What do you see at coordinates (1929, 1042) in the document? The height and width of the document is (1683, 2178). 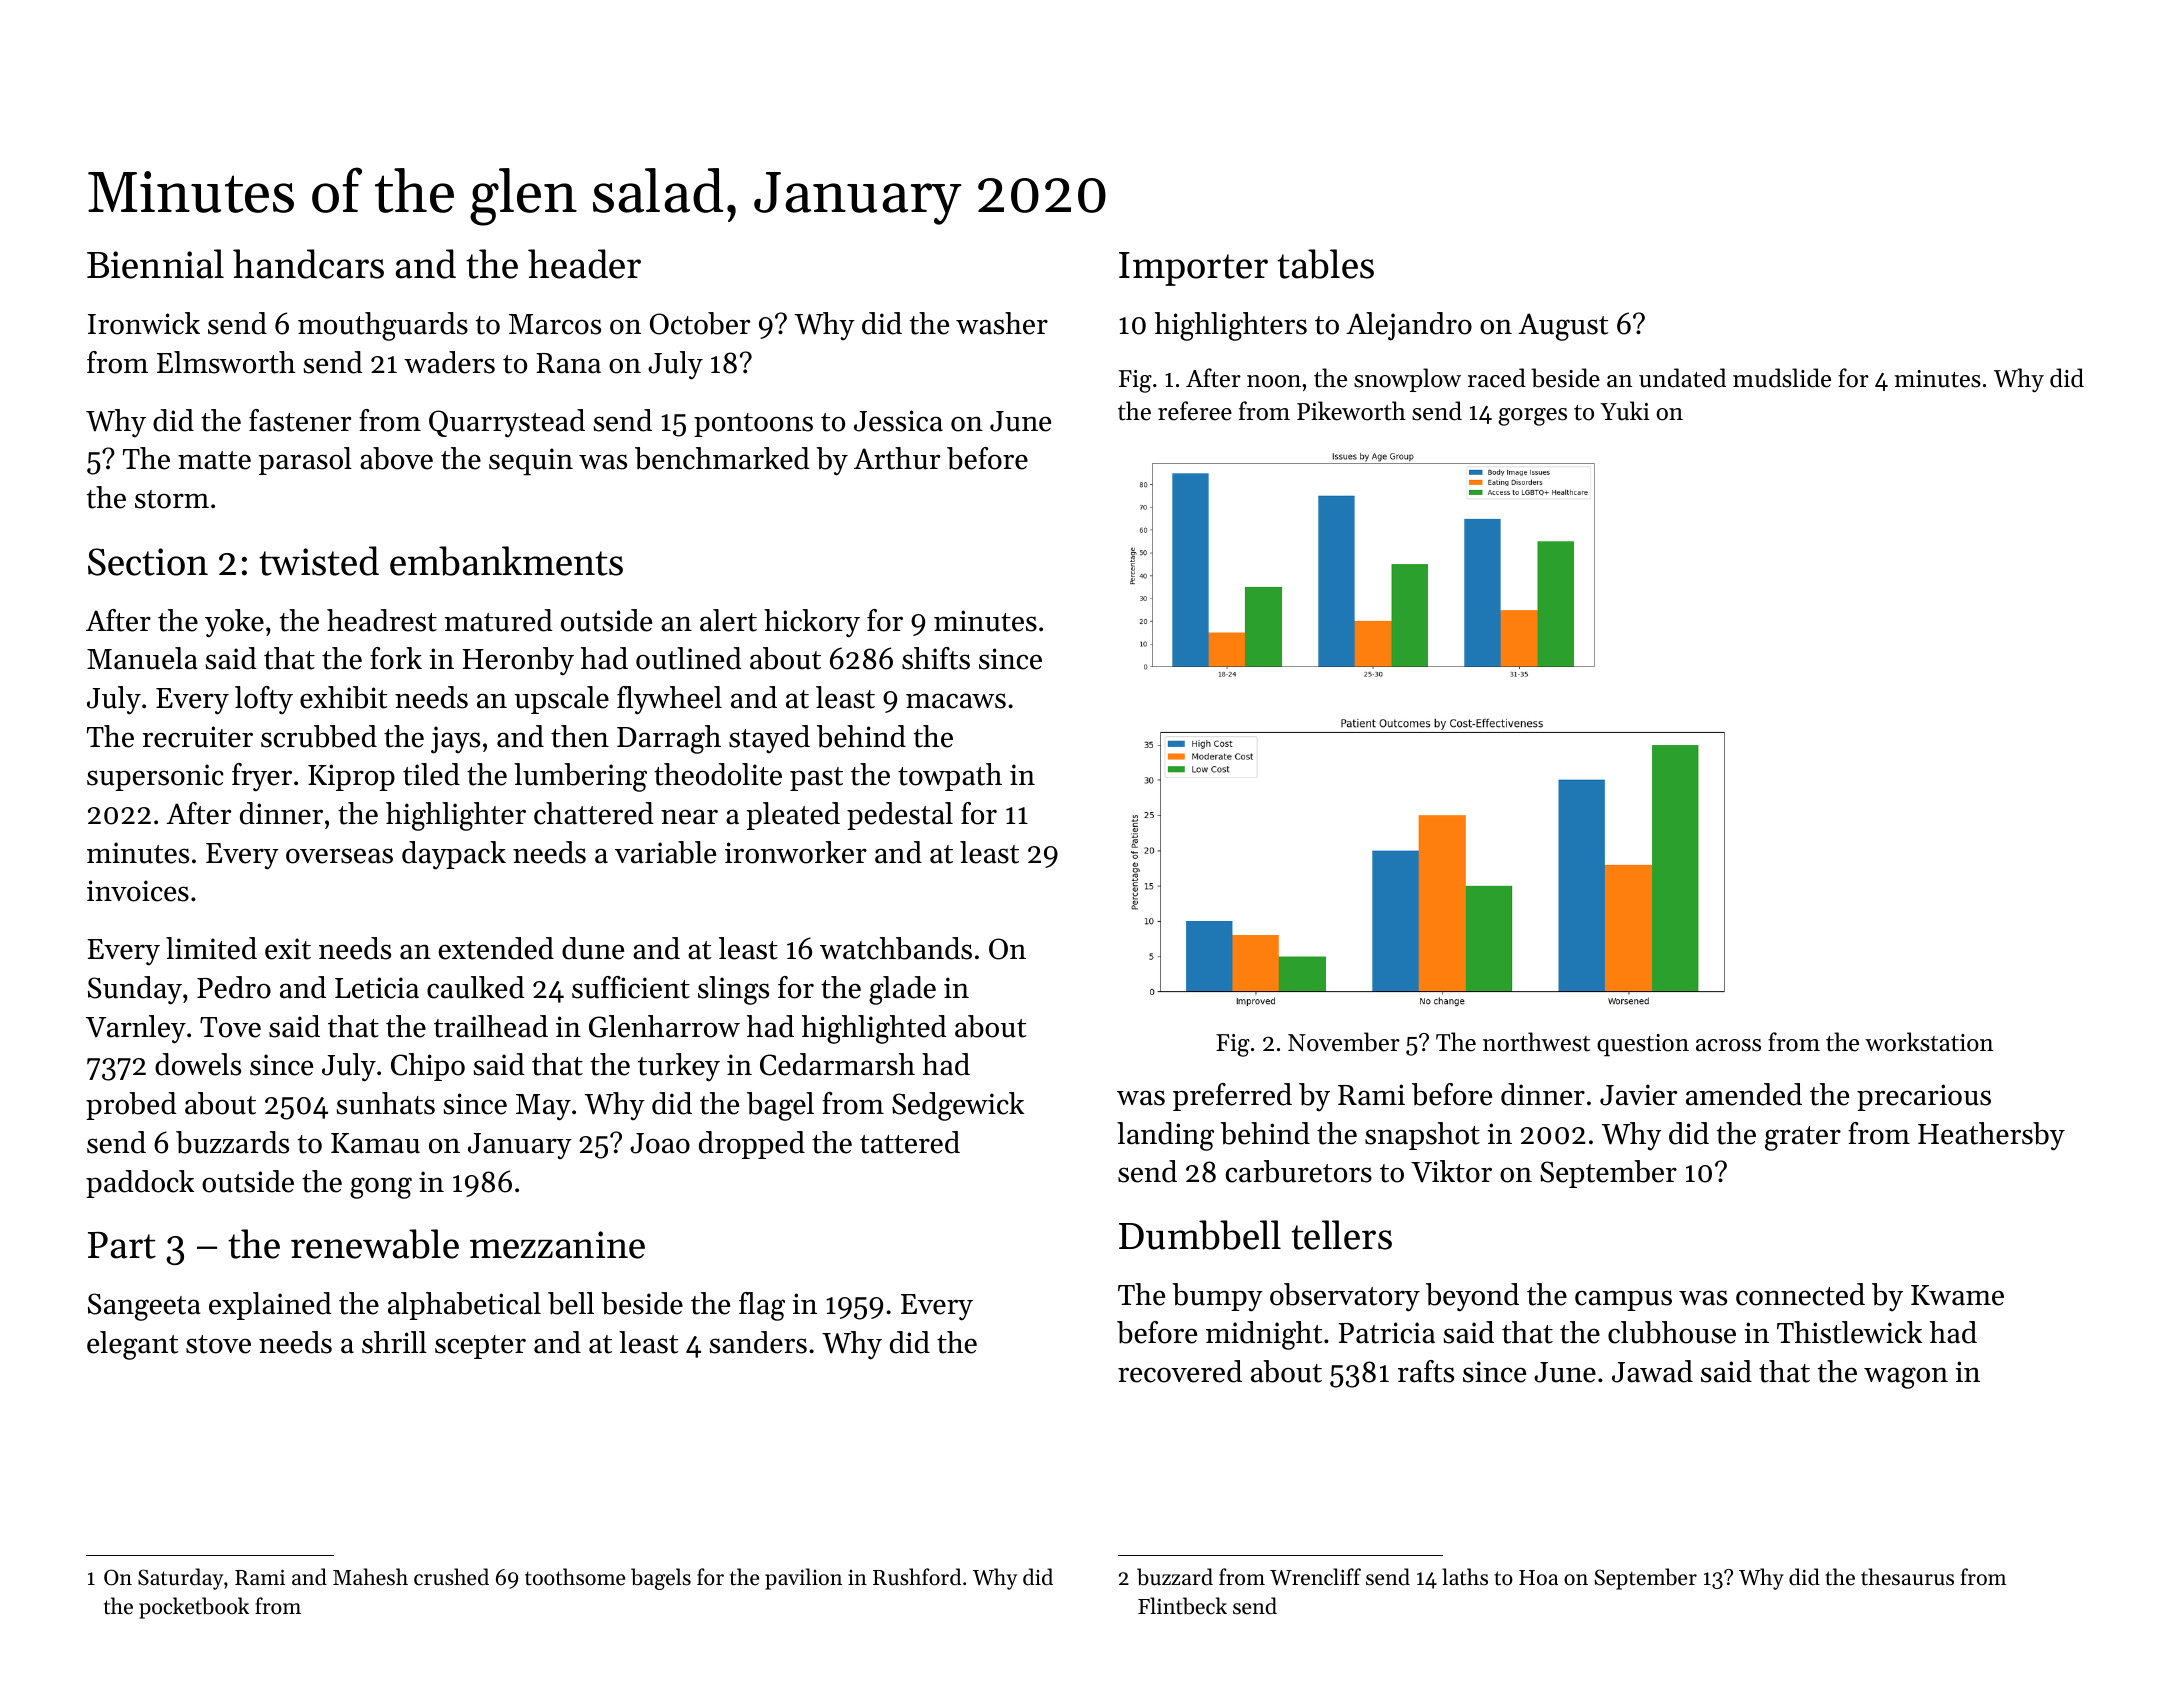 I see `workstation` at bounding box center [1929, 1042].
